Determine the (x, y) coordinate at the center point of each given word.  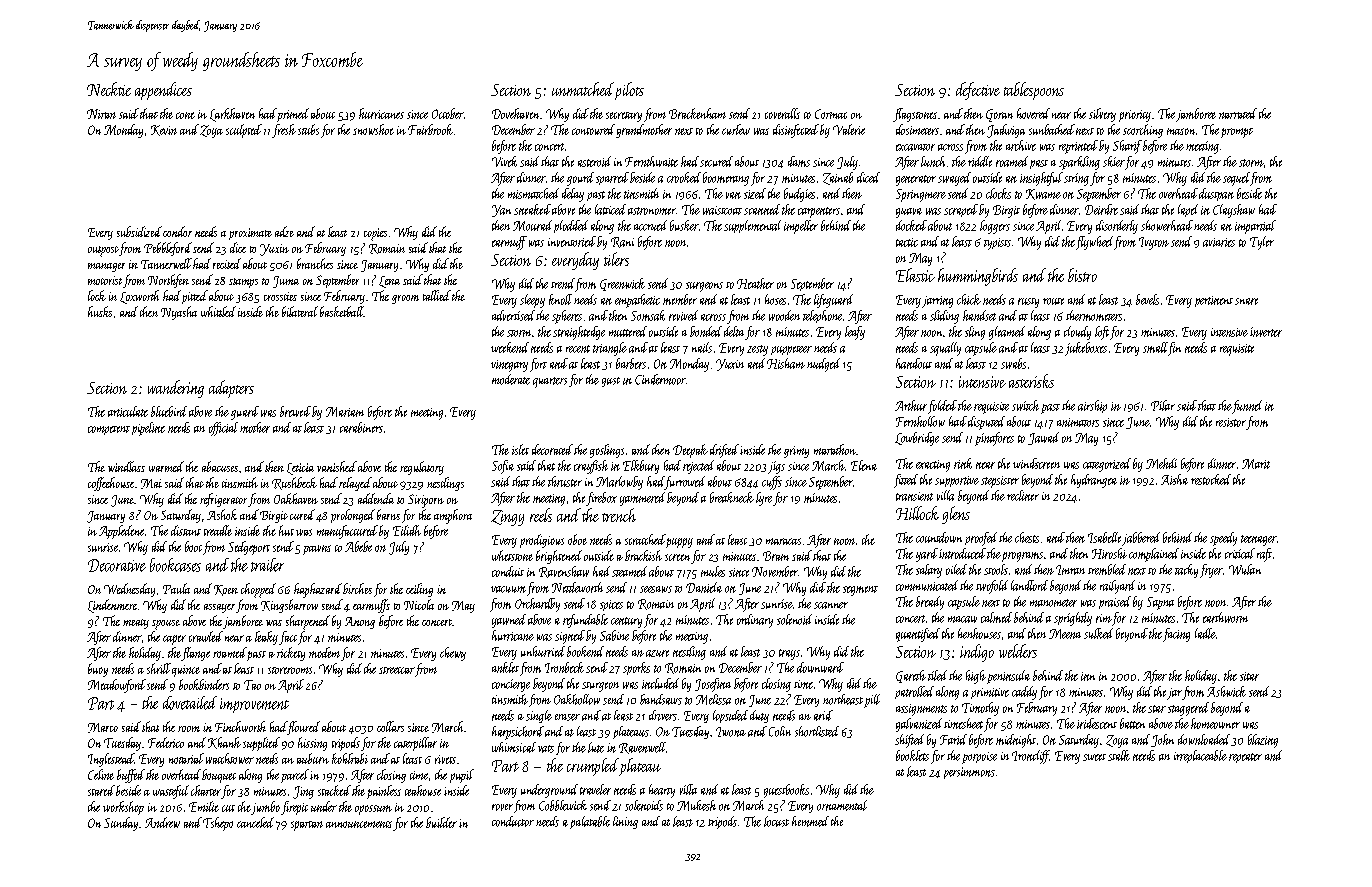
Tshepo (218, 824)
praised (1115, 602)
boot (193, 546)
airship (1092, 406)
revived (683, 315)
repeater (1245, 758)
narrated (1238, 113)
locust (776, 821)
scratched (645, 539)
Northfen (168, 281)
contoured (593, 129)
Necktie (109, 89)
